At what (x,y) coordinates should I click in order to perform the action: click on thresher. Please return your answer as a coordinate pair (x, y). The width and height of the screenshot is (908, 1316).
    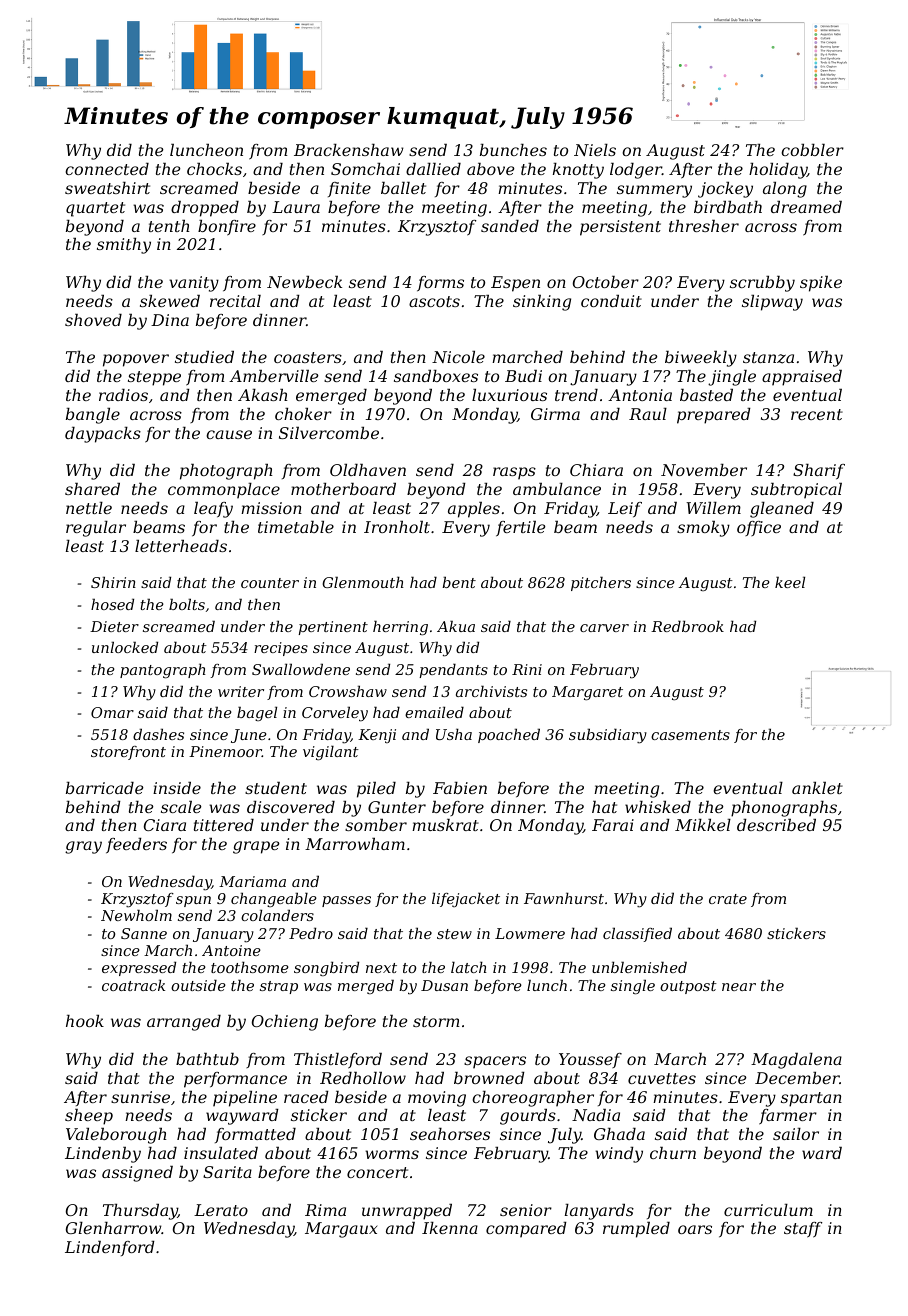
    Looking at the image, I should click on (704, 226).
